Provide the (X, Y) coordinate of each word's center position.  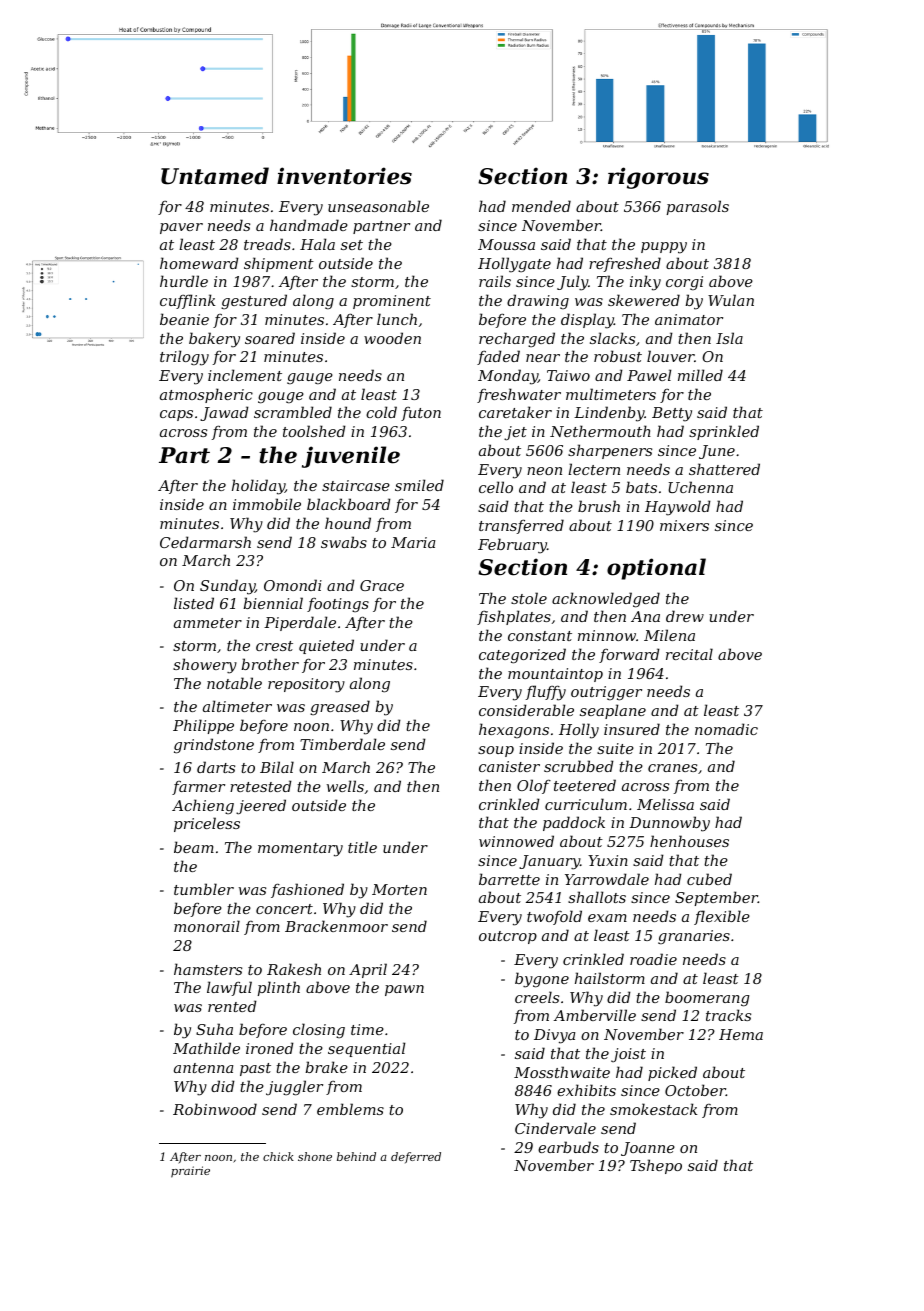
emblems (350, 1109)
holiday (258, 487)
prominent (392, 302)
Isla (729, 338)
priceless (207, 824)
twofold (554, 917)
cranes (672, 768)
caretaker (515, 412)
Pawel (649, 375)
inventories (344, 176)
